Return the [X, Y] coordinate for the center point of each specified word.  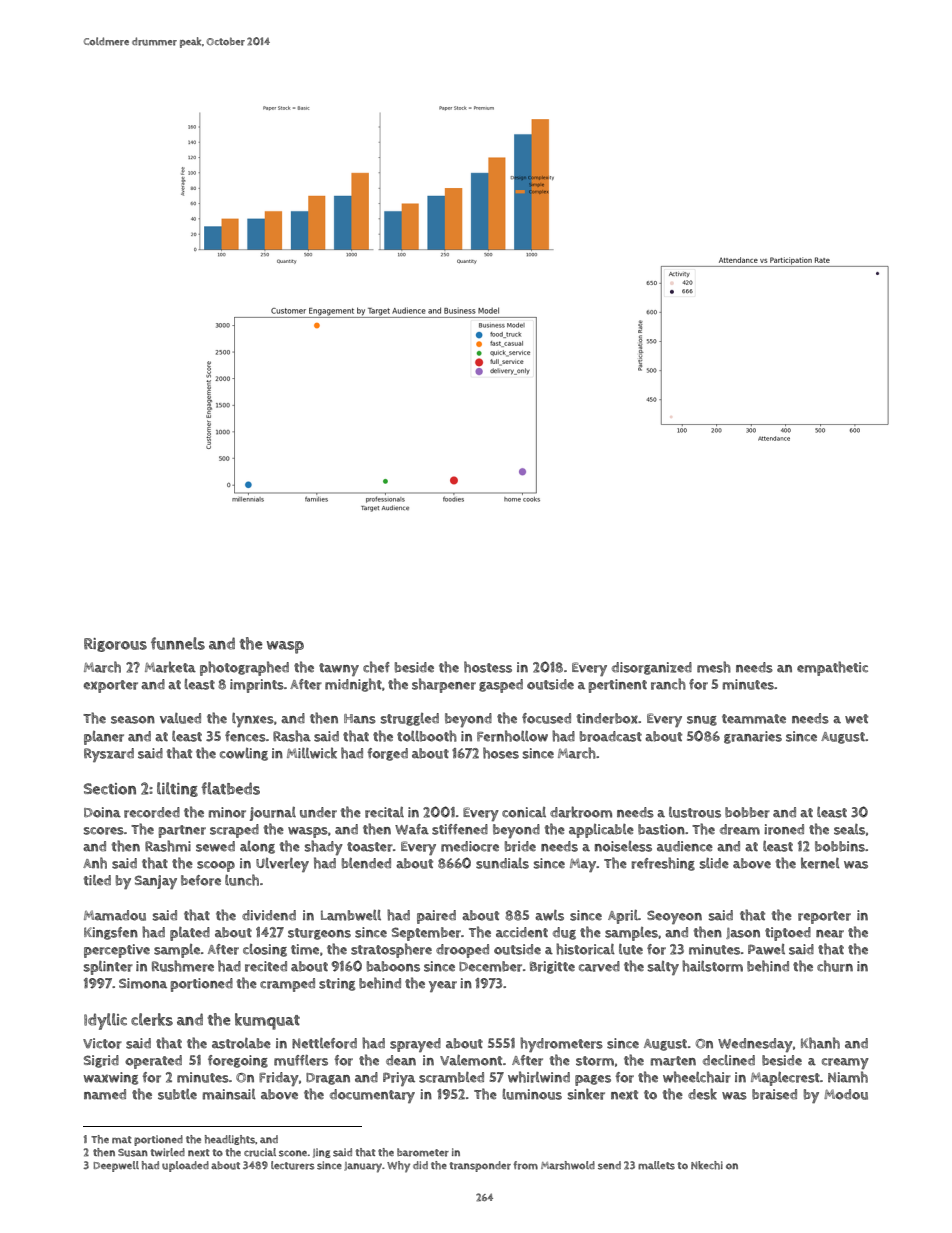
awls [549, 915]
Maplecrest [785, 1079]
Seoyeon [674, 917]
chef [376, 667]
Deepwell [116, 1166]
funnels [178, 643]
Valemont [471, 1060]
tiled [97, 880]
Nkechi [707, 1165]
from [525, 1165]
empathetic [832, 668]
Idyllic [105, 1021]
